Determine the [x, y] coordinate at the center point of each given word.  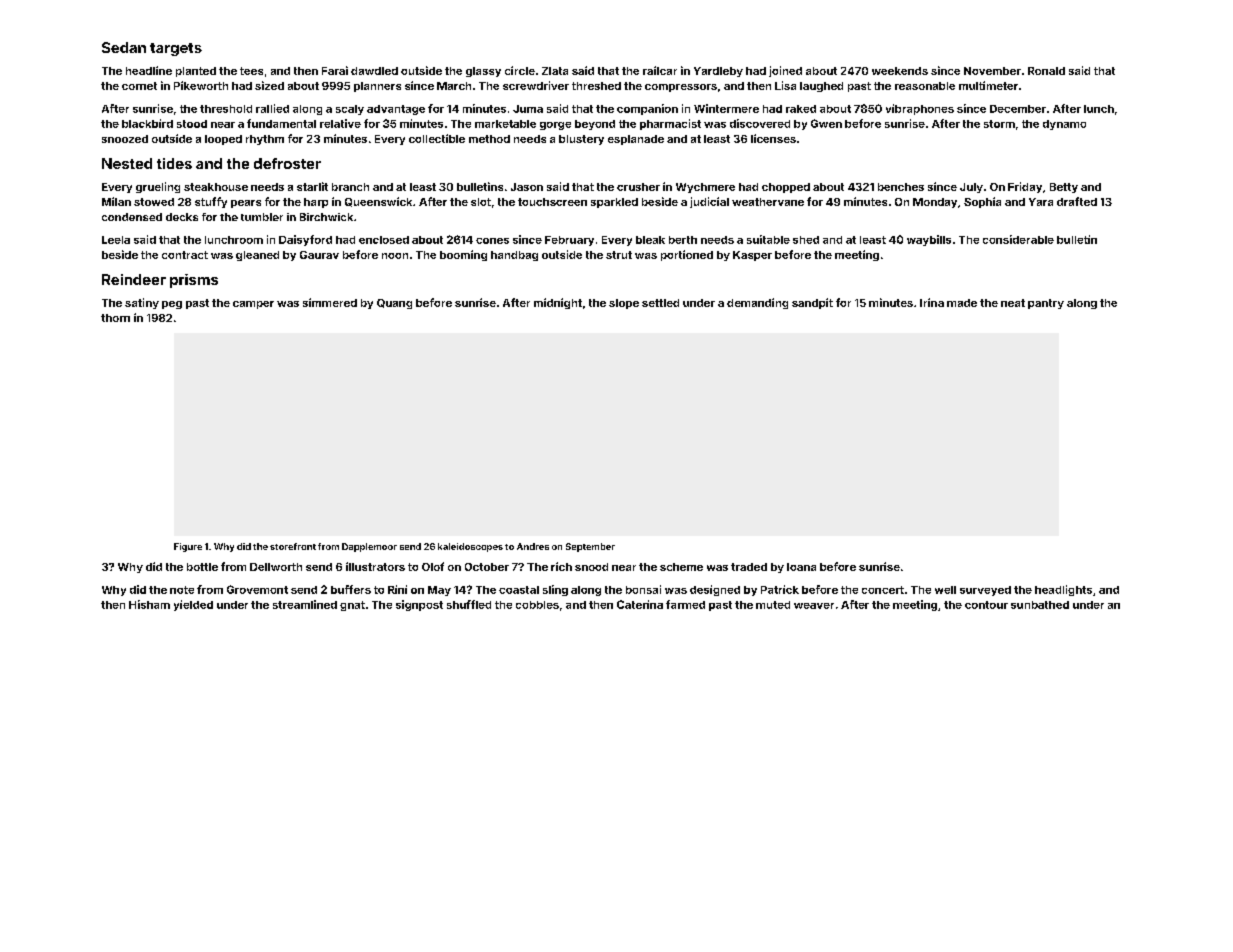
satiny [142, 303]
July [971, 188]
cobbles [537, 605]
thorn [115, 318]
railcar [660, 70]
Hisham [149, 604]
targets [176, 49]
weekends [900, 71]
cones [492, 241]
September [590, 547]
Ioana [801, 567]
